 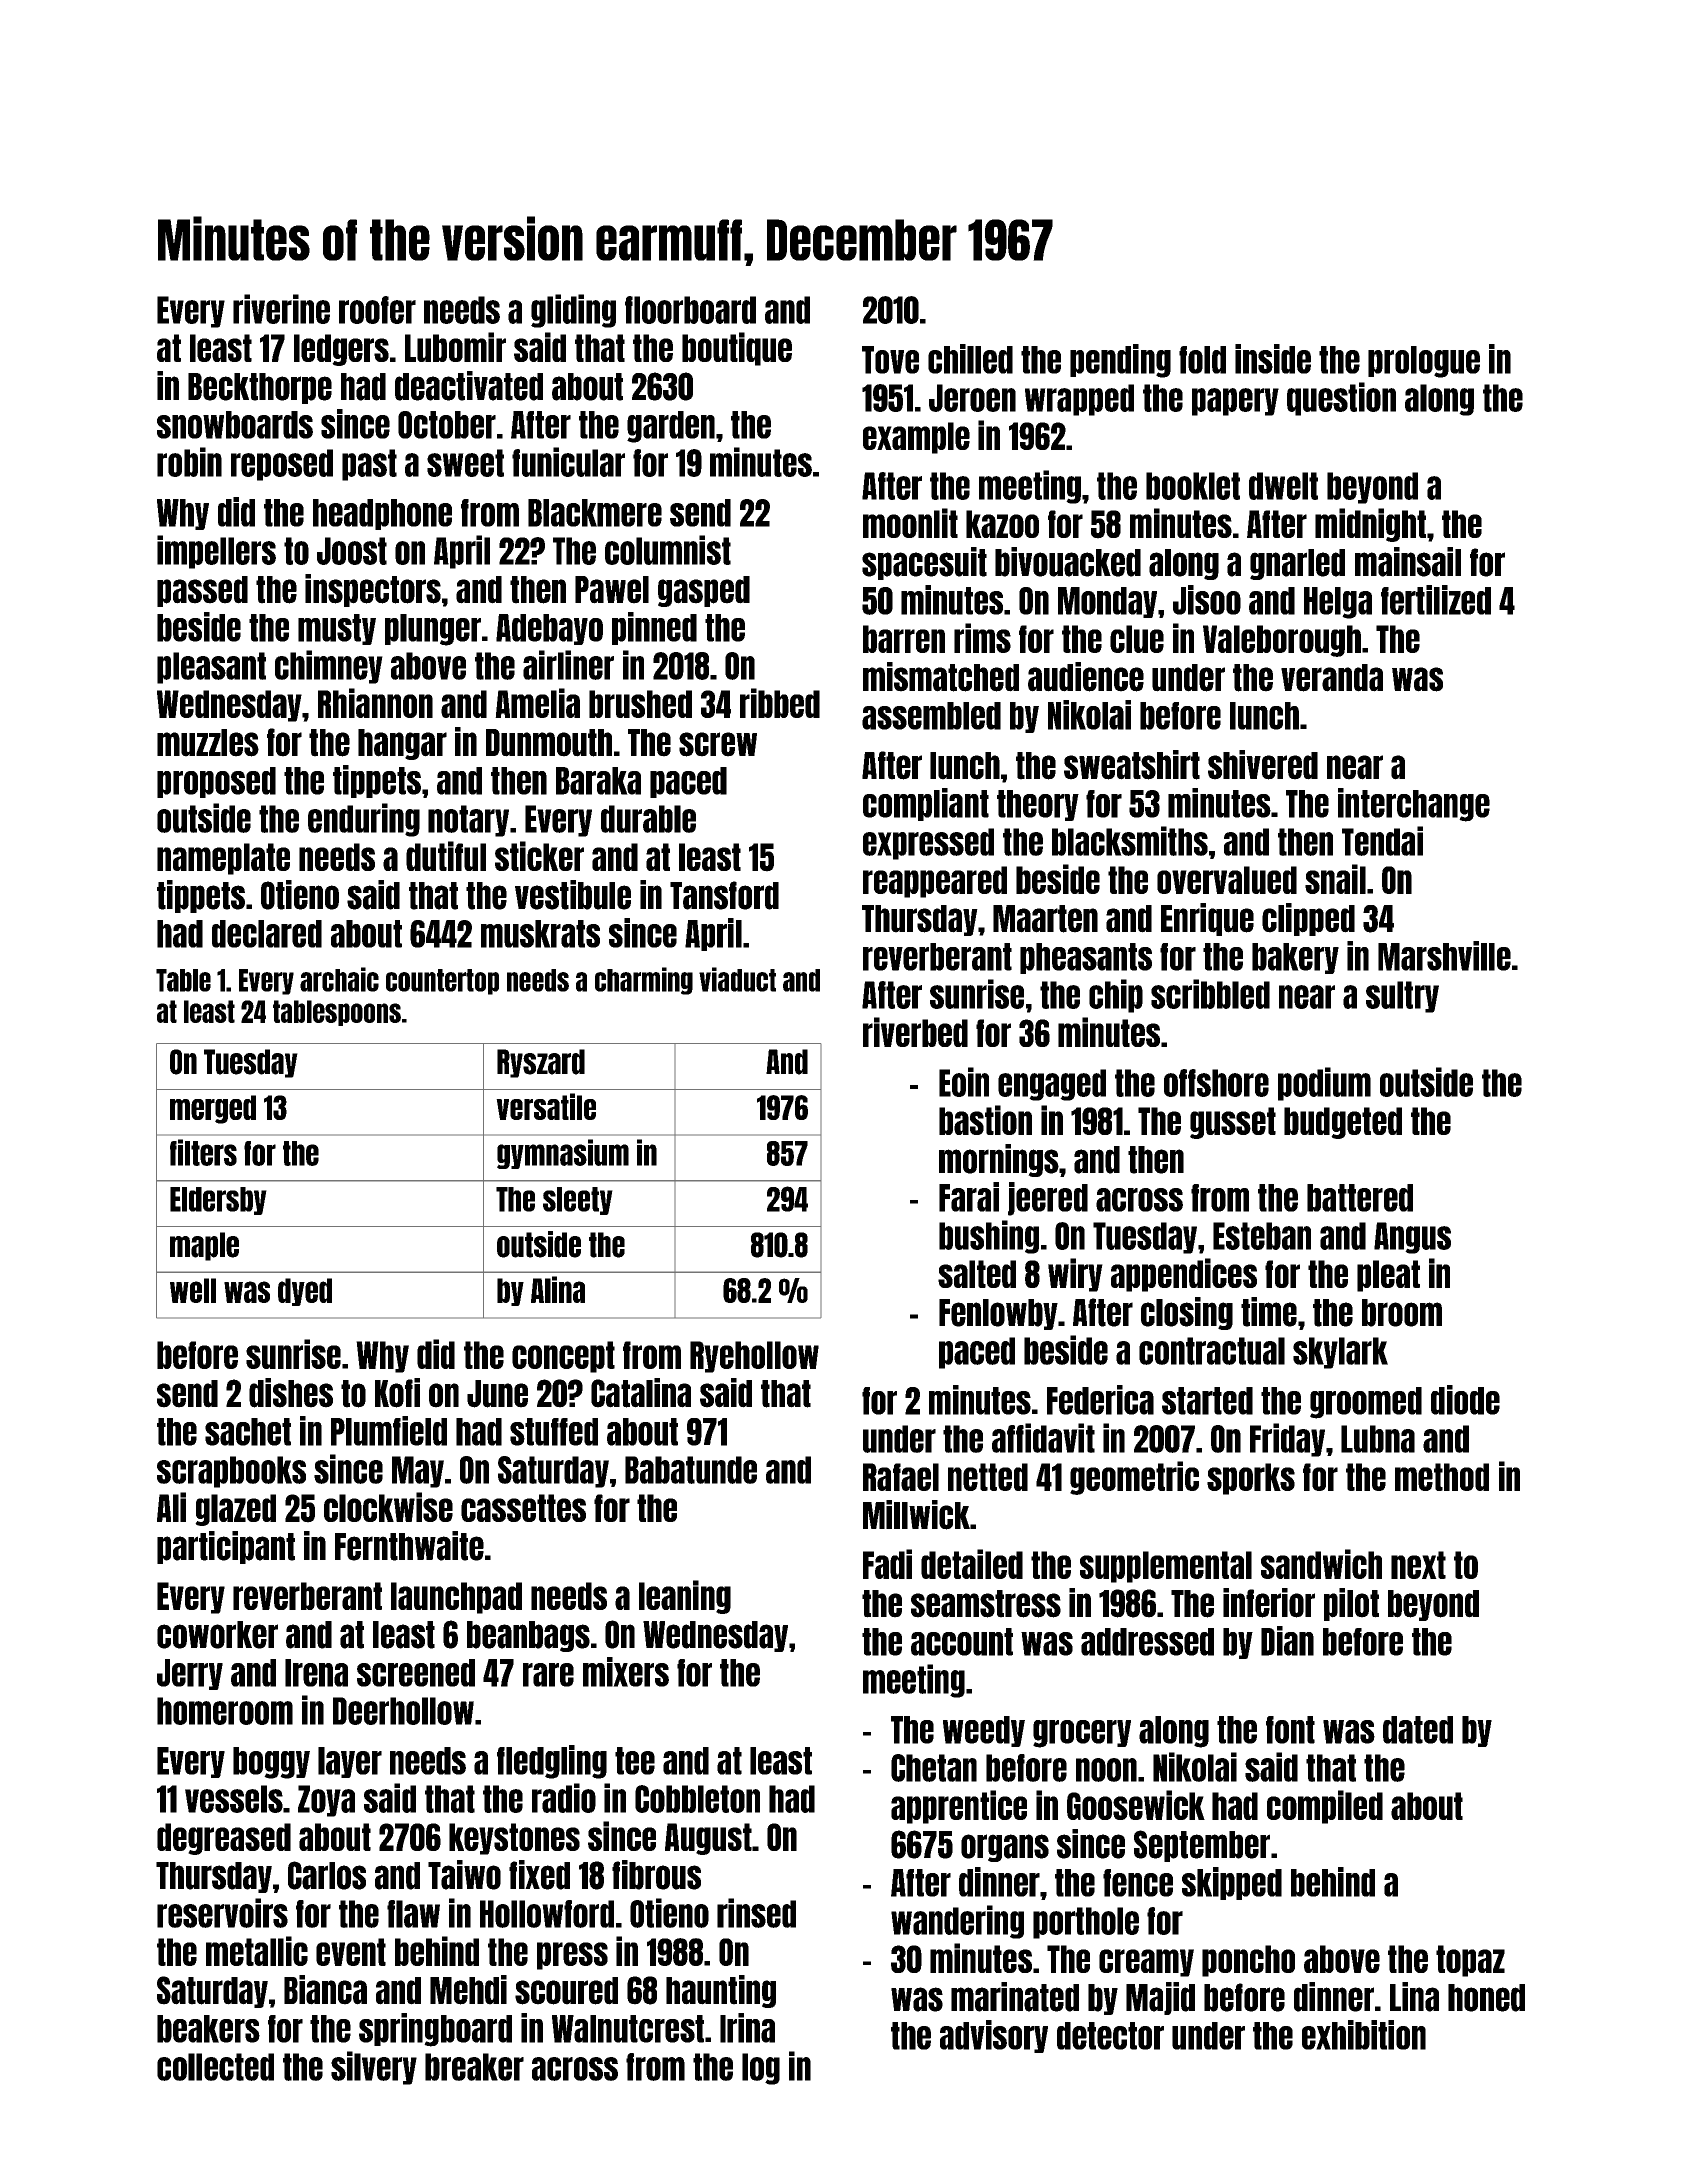 I want to click on tee, so click(x=635, y=1761).
